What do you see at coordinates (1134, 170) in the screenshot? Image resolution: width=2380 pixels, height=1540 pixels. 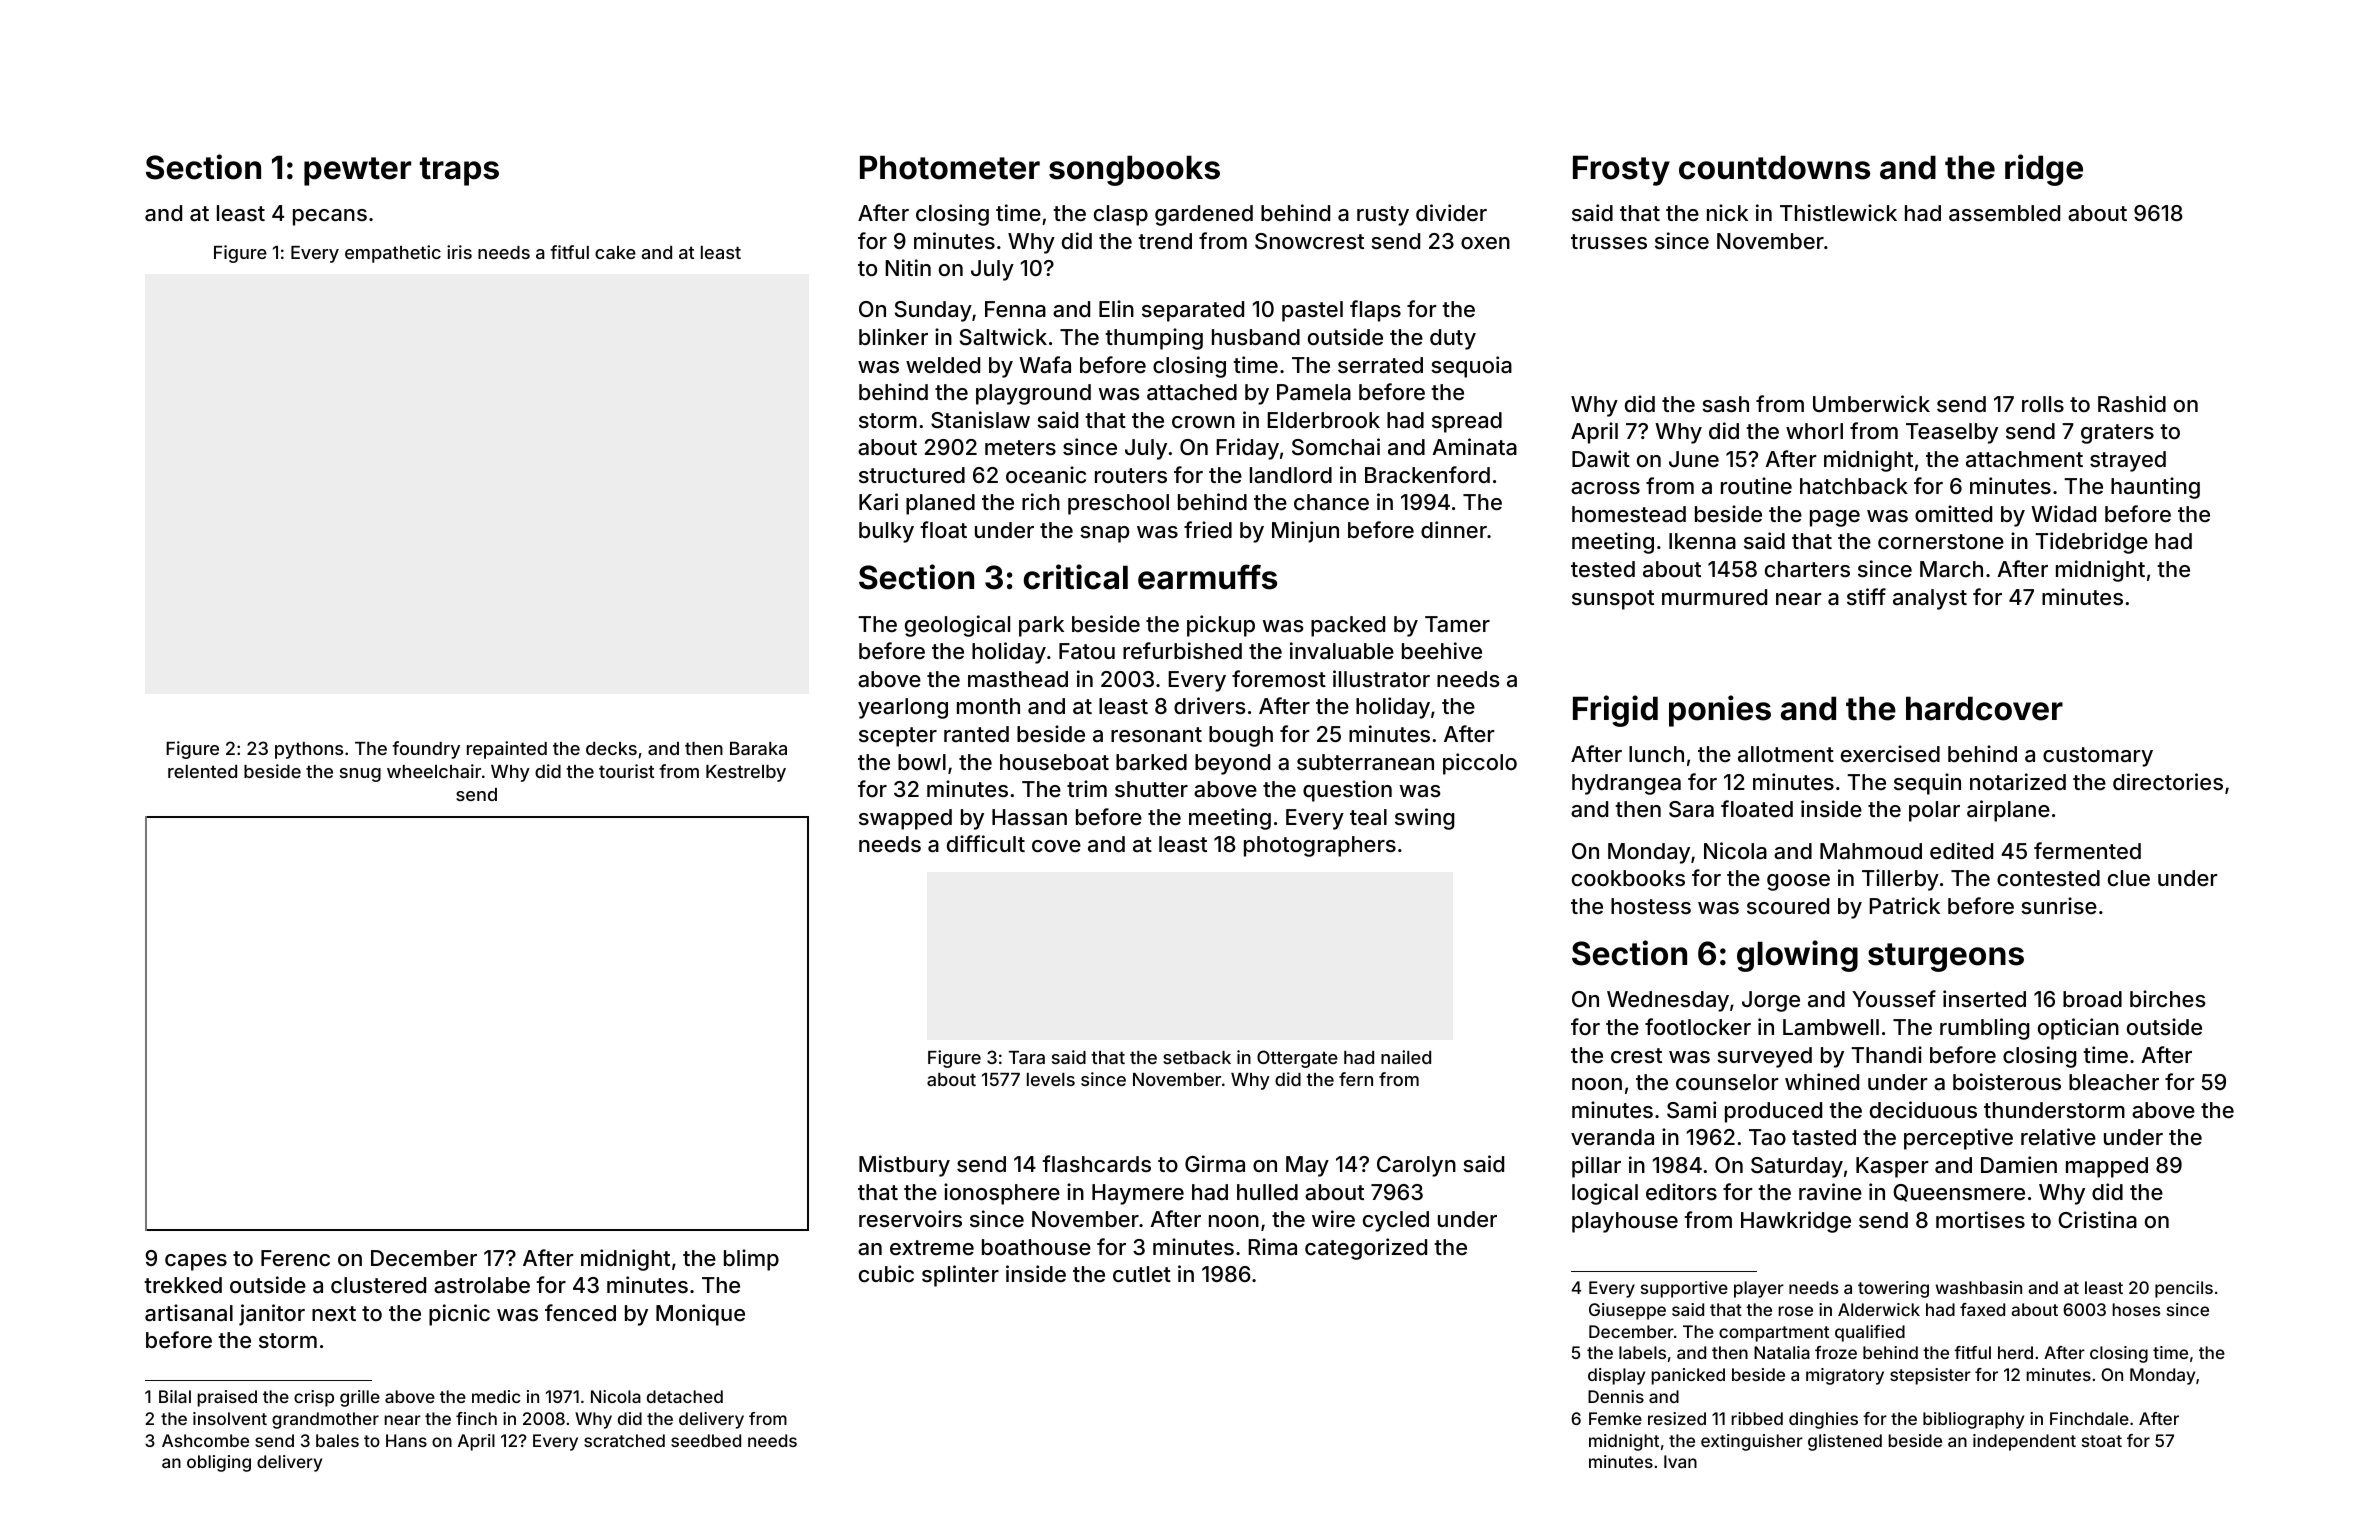 I see `songbooks` at bounding box center [1134, 170].
